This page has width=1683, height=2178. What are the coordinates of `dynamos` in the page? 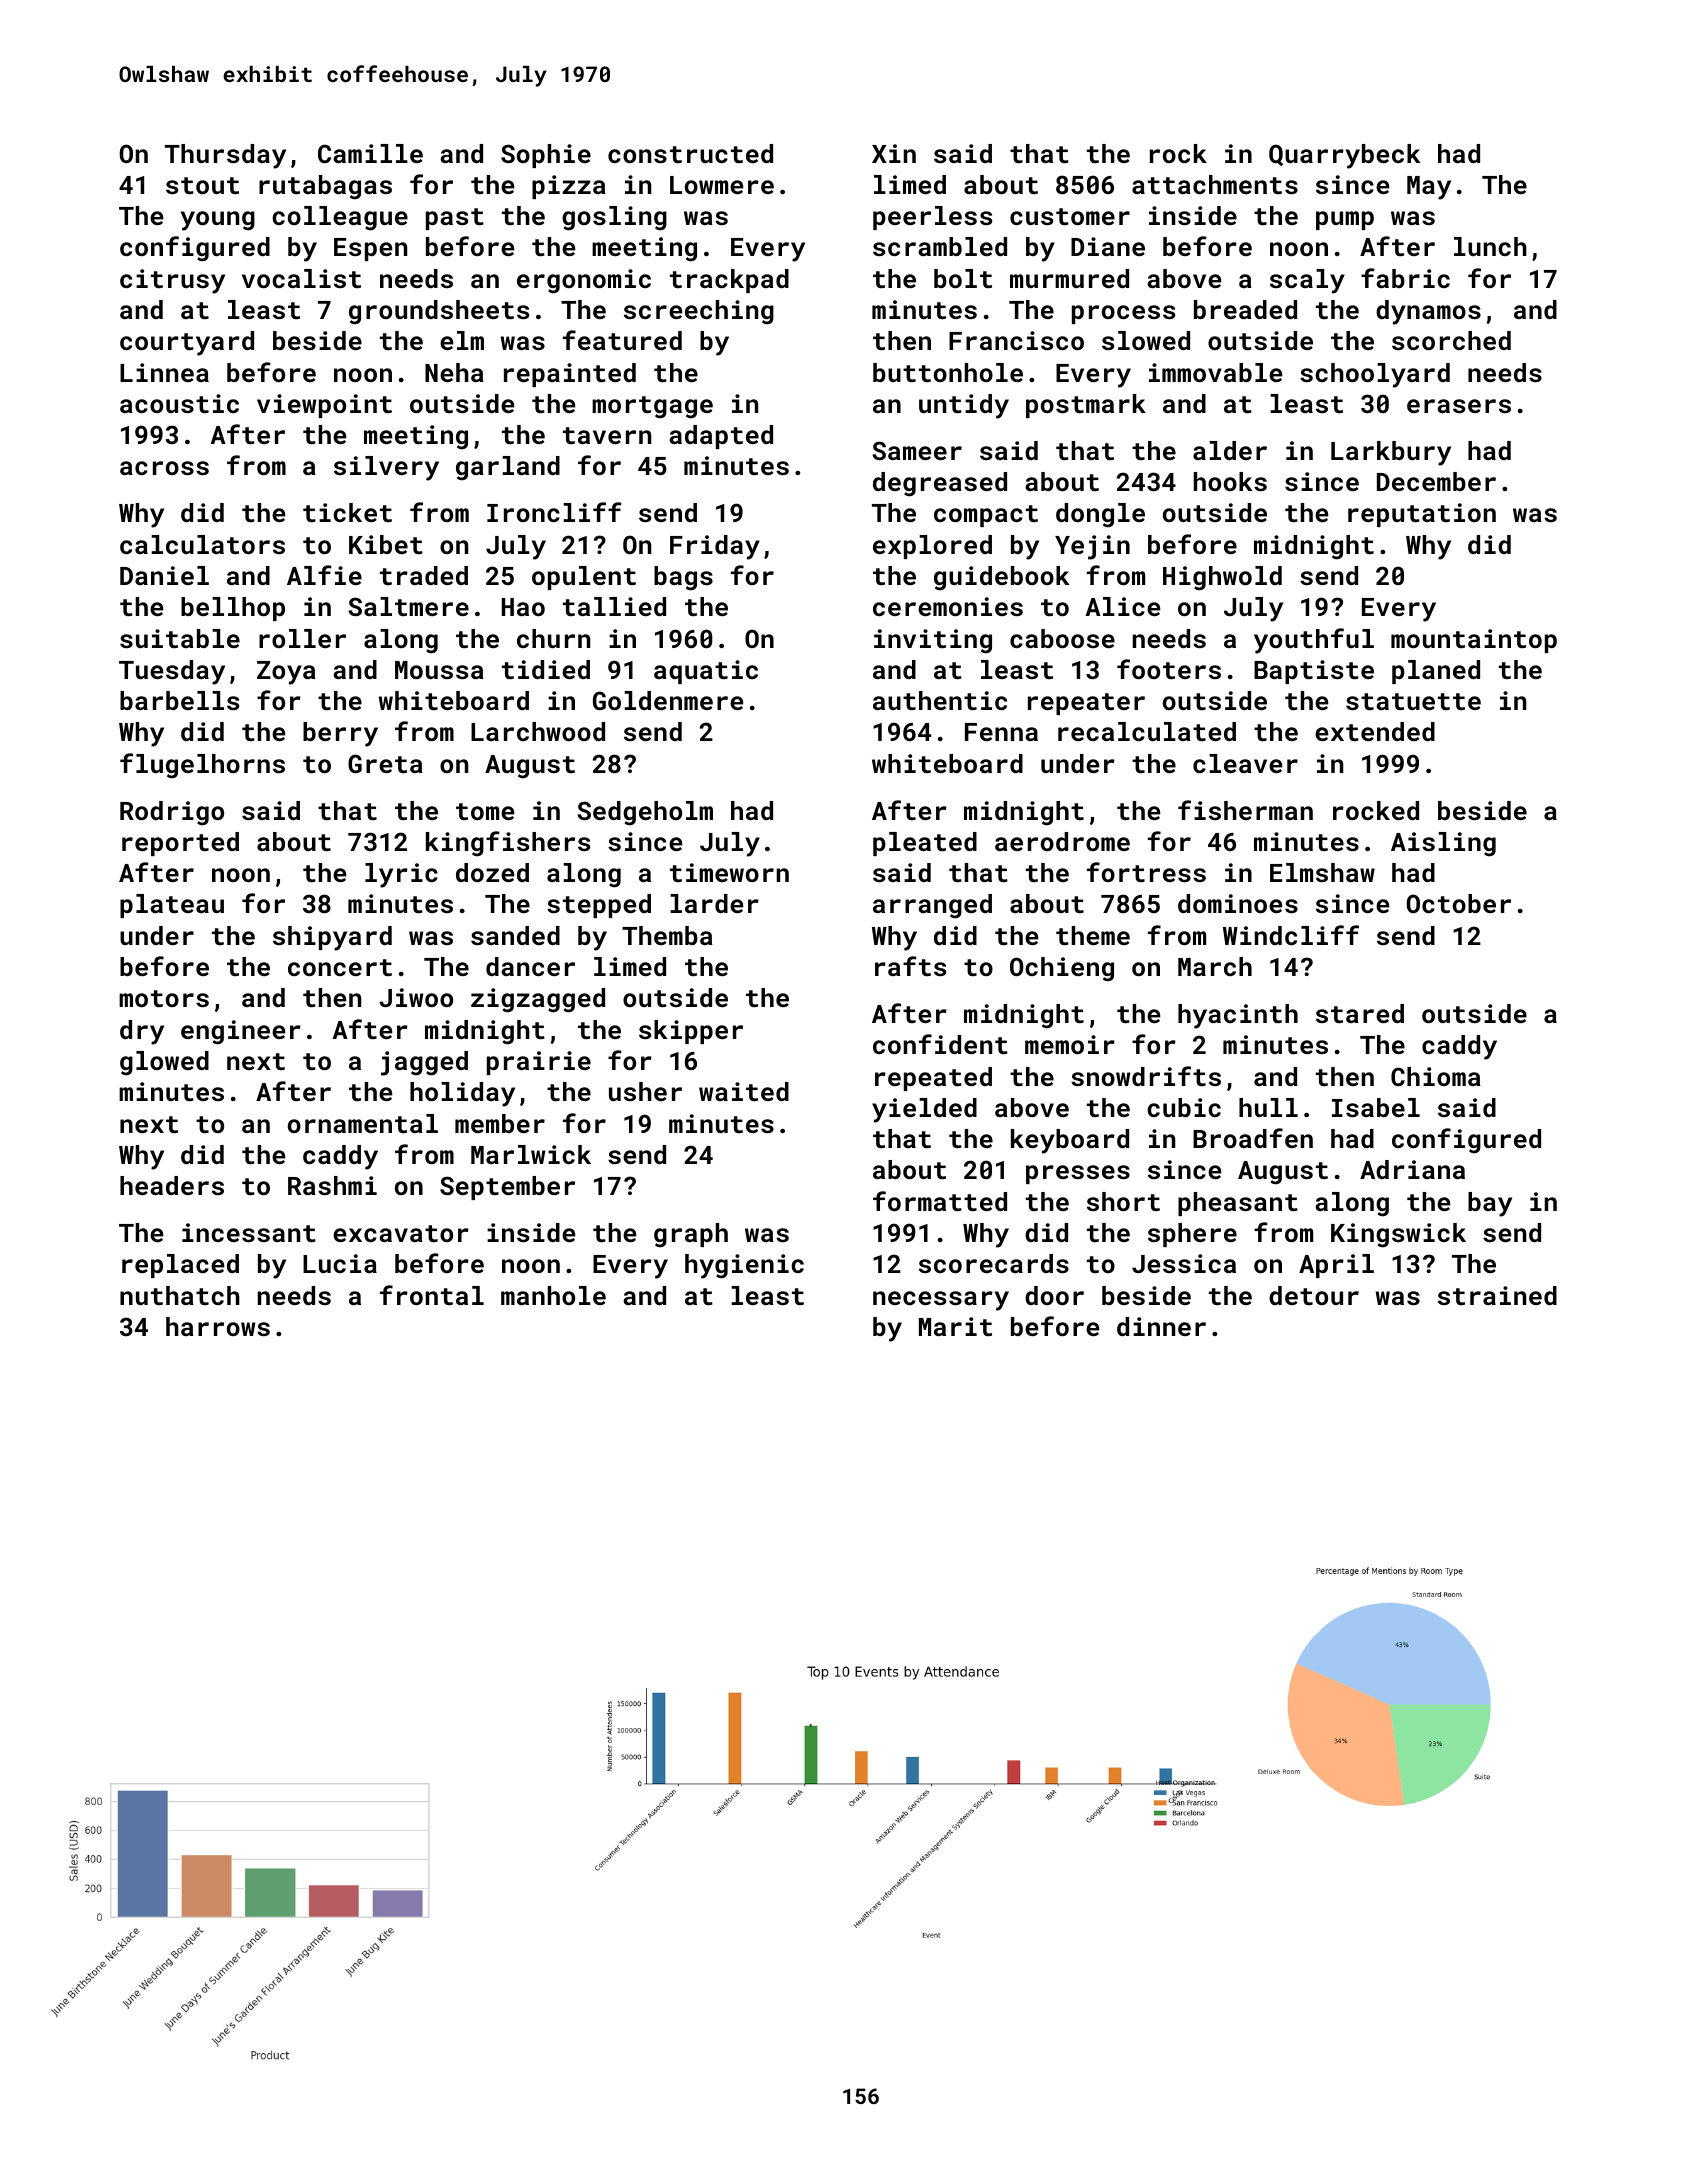 It's located at (1428, 312).
